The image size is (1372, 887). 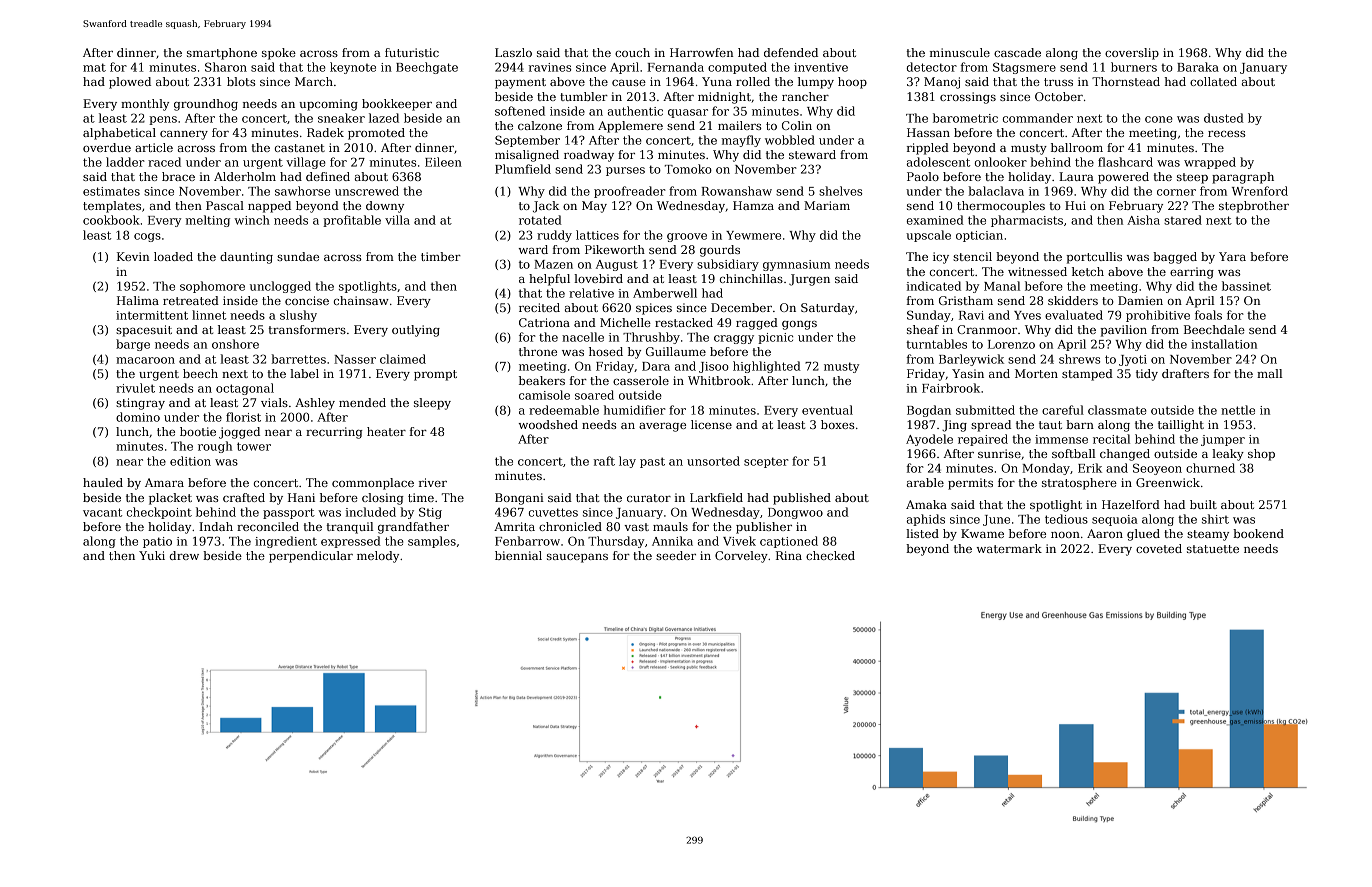 What do you see at coordinates (311, 557) in the page?
I see `perpendicular` at bounding box center [311, 557].
